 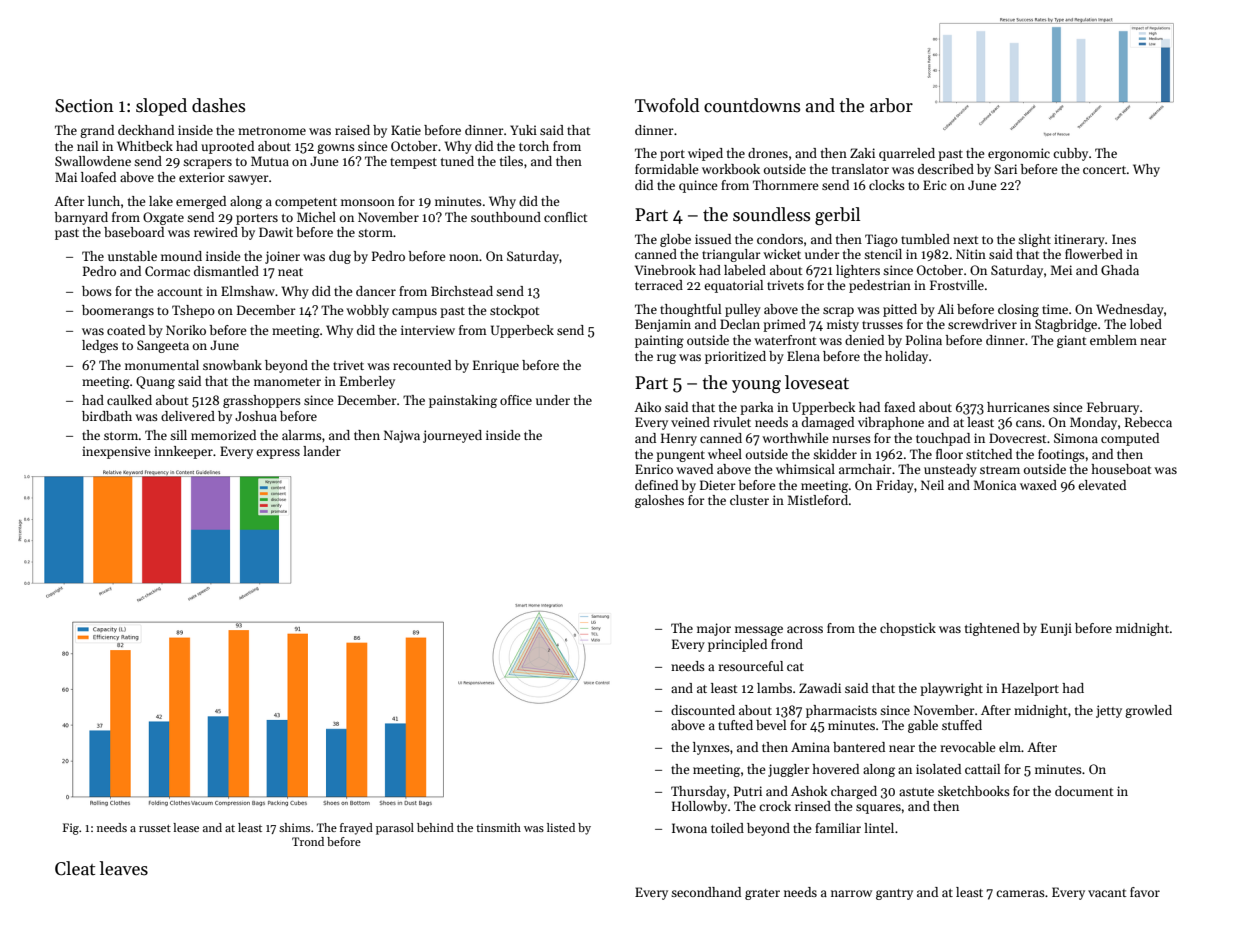 I want to click on arbor, so click(x=891, y=105).
